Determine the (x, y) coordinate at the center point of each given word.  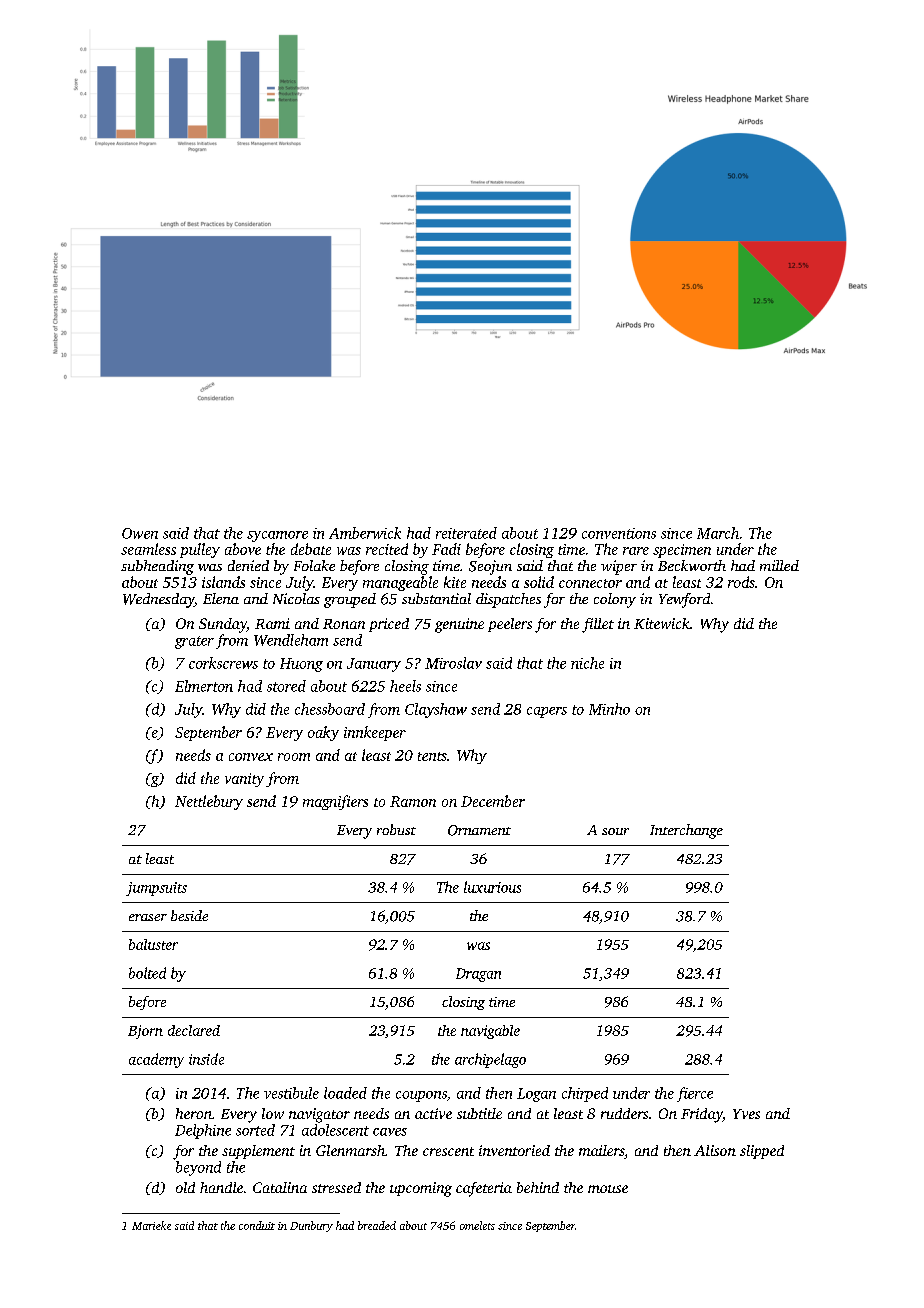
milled (779, 565)
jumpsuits (156, 889)
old (185, 1187)
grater (194, 642)
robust (396, 829)
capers (547, 712)
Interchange (686, 831)
